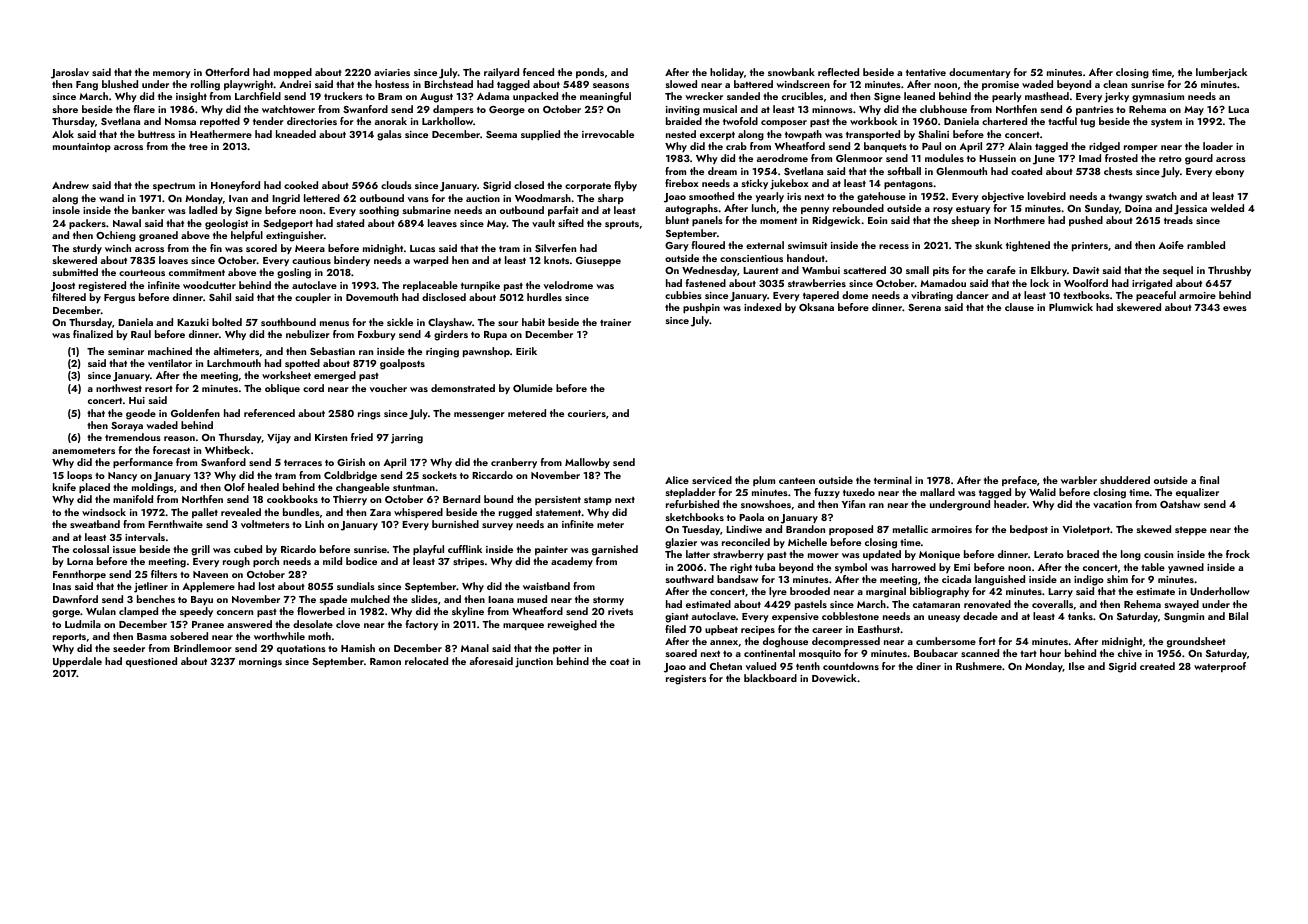 Image resolution: width=1308 pixels, height=924 pixels. I want to click on stripes, so click(468, 562).
